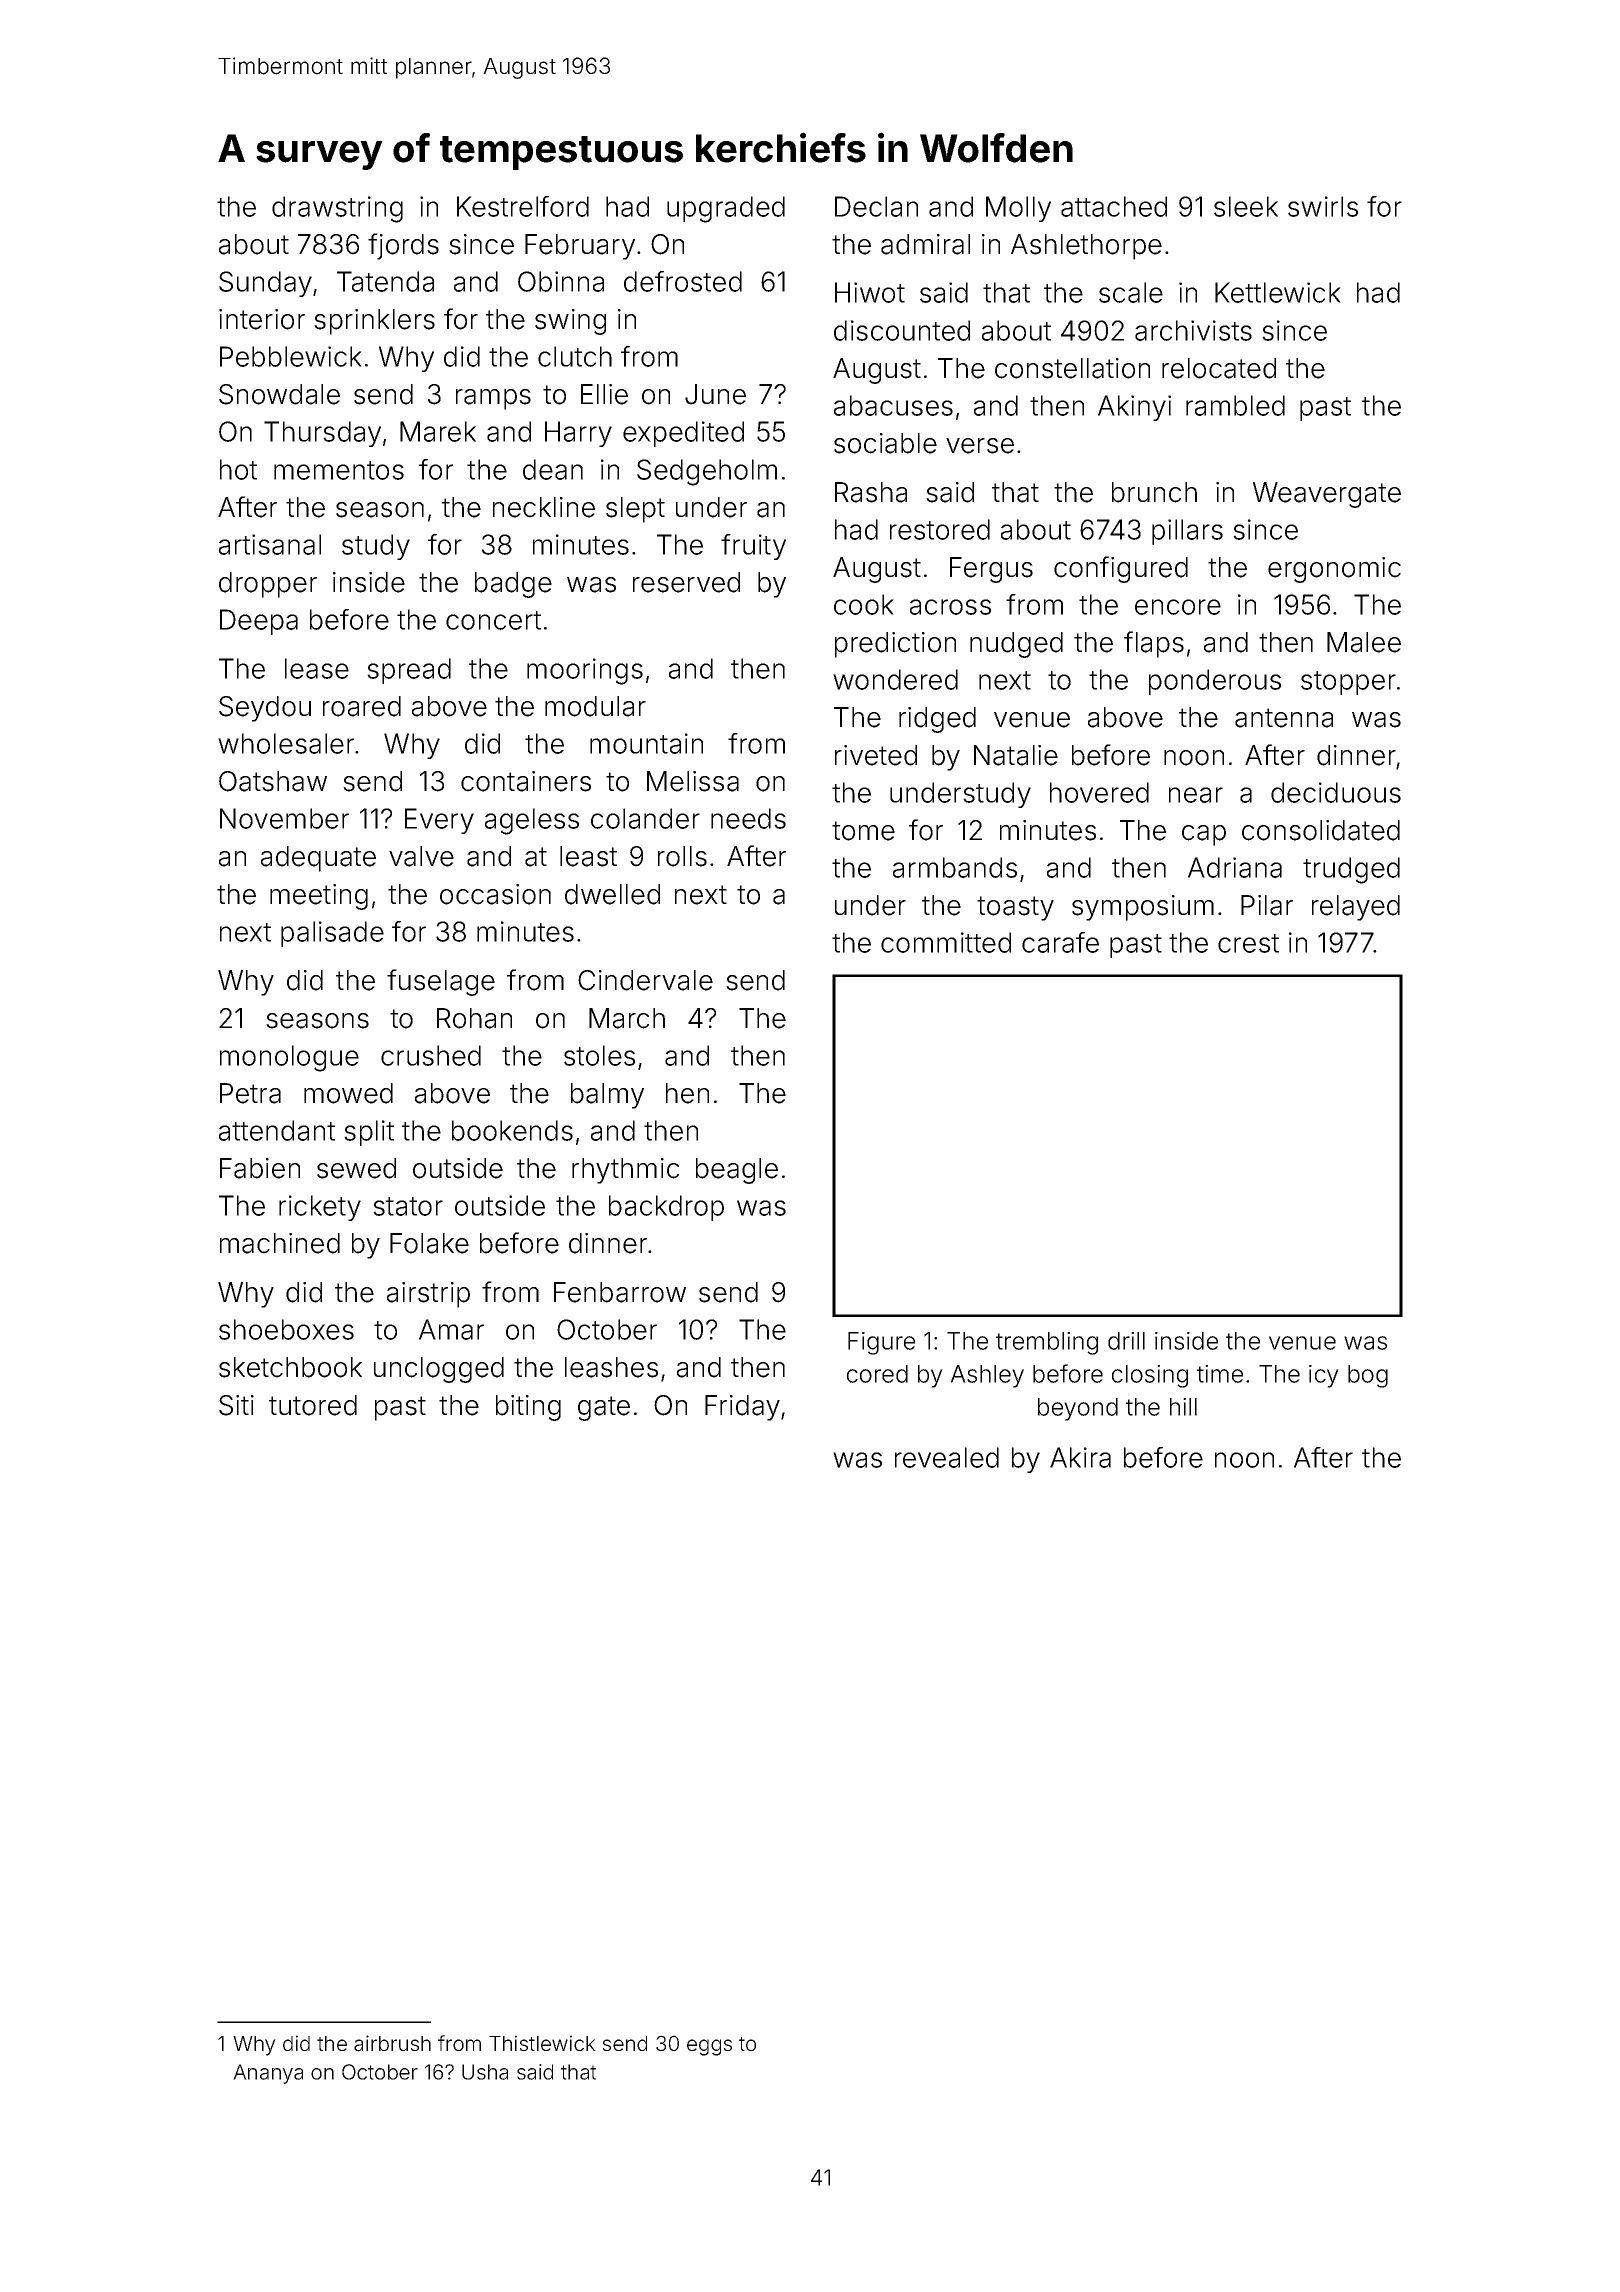  I want to click on eggs, so click(709, 2047).
